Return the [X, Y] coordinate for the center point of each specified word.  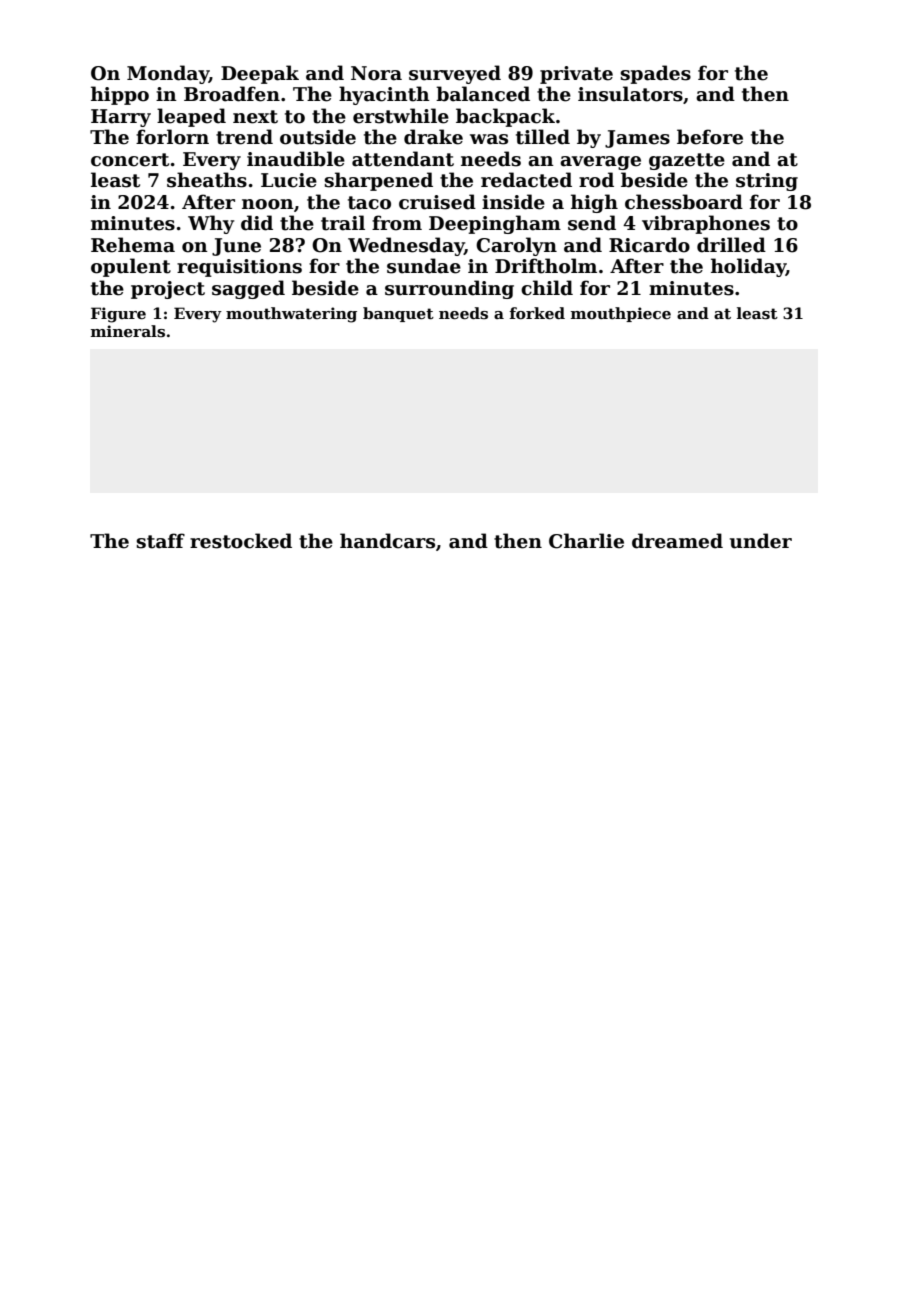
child [547, 288]
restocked [241, 541]
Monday [168, 74]
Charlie [586, 541]
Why [211, 224]
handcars [387, 541]
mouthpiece [621, 314]
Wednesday [406, 246]
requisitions [239, 268]
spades [655, 74]
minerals [128, 331]
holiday [748, 267]
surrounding [449, 289]
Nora [376, 73]
